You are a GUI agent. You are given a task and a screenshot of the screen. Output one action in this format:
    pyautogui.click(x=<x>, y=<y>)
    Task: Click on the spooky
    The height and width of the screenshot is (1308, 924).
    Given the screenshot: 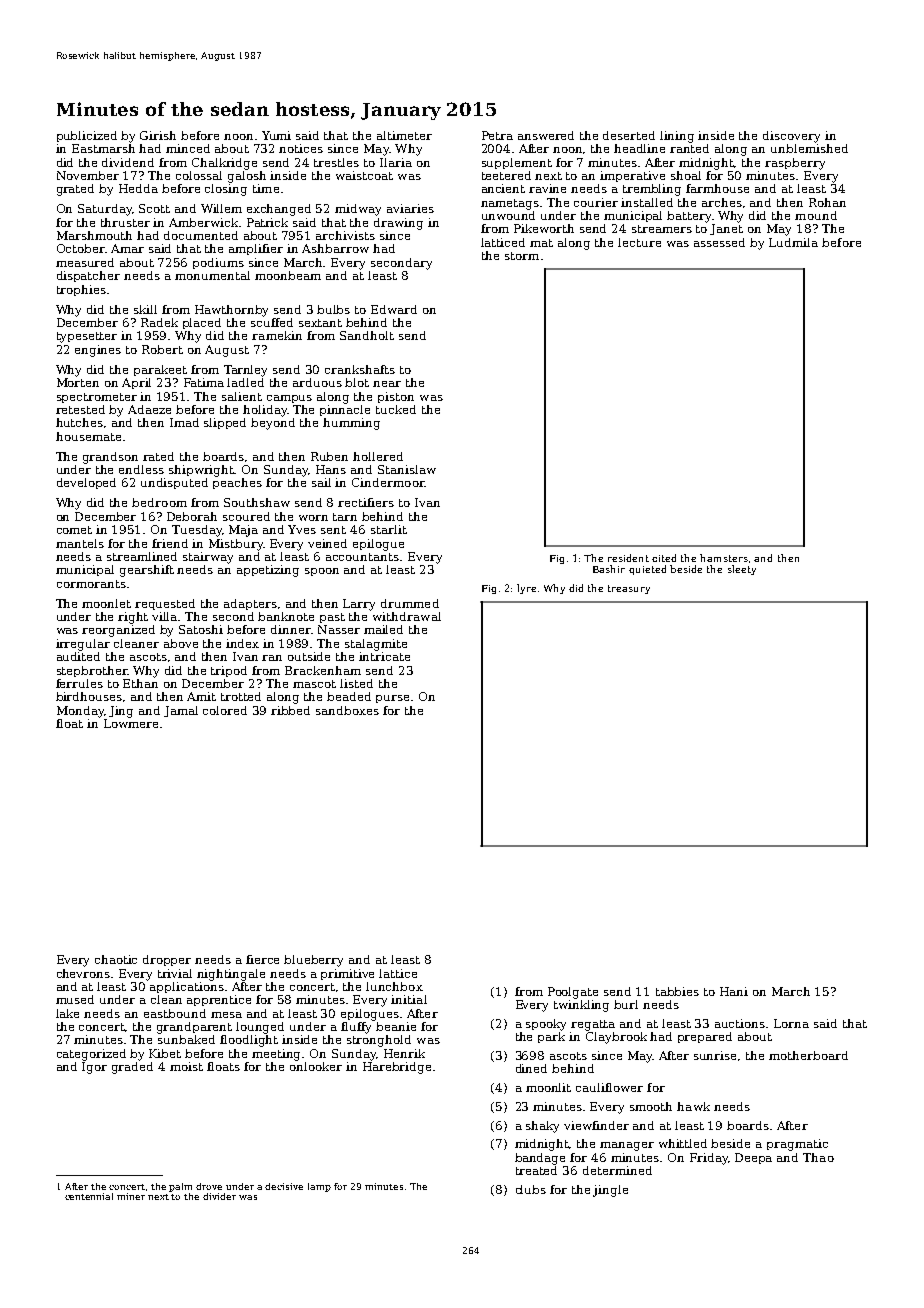 What is the action you would take?
    pyautogui.click(x=546, y=1025)
